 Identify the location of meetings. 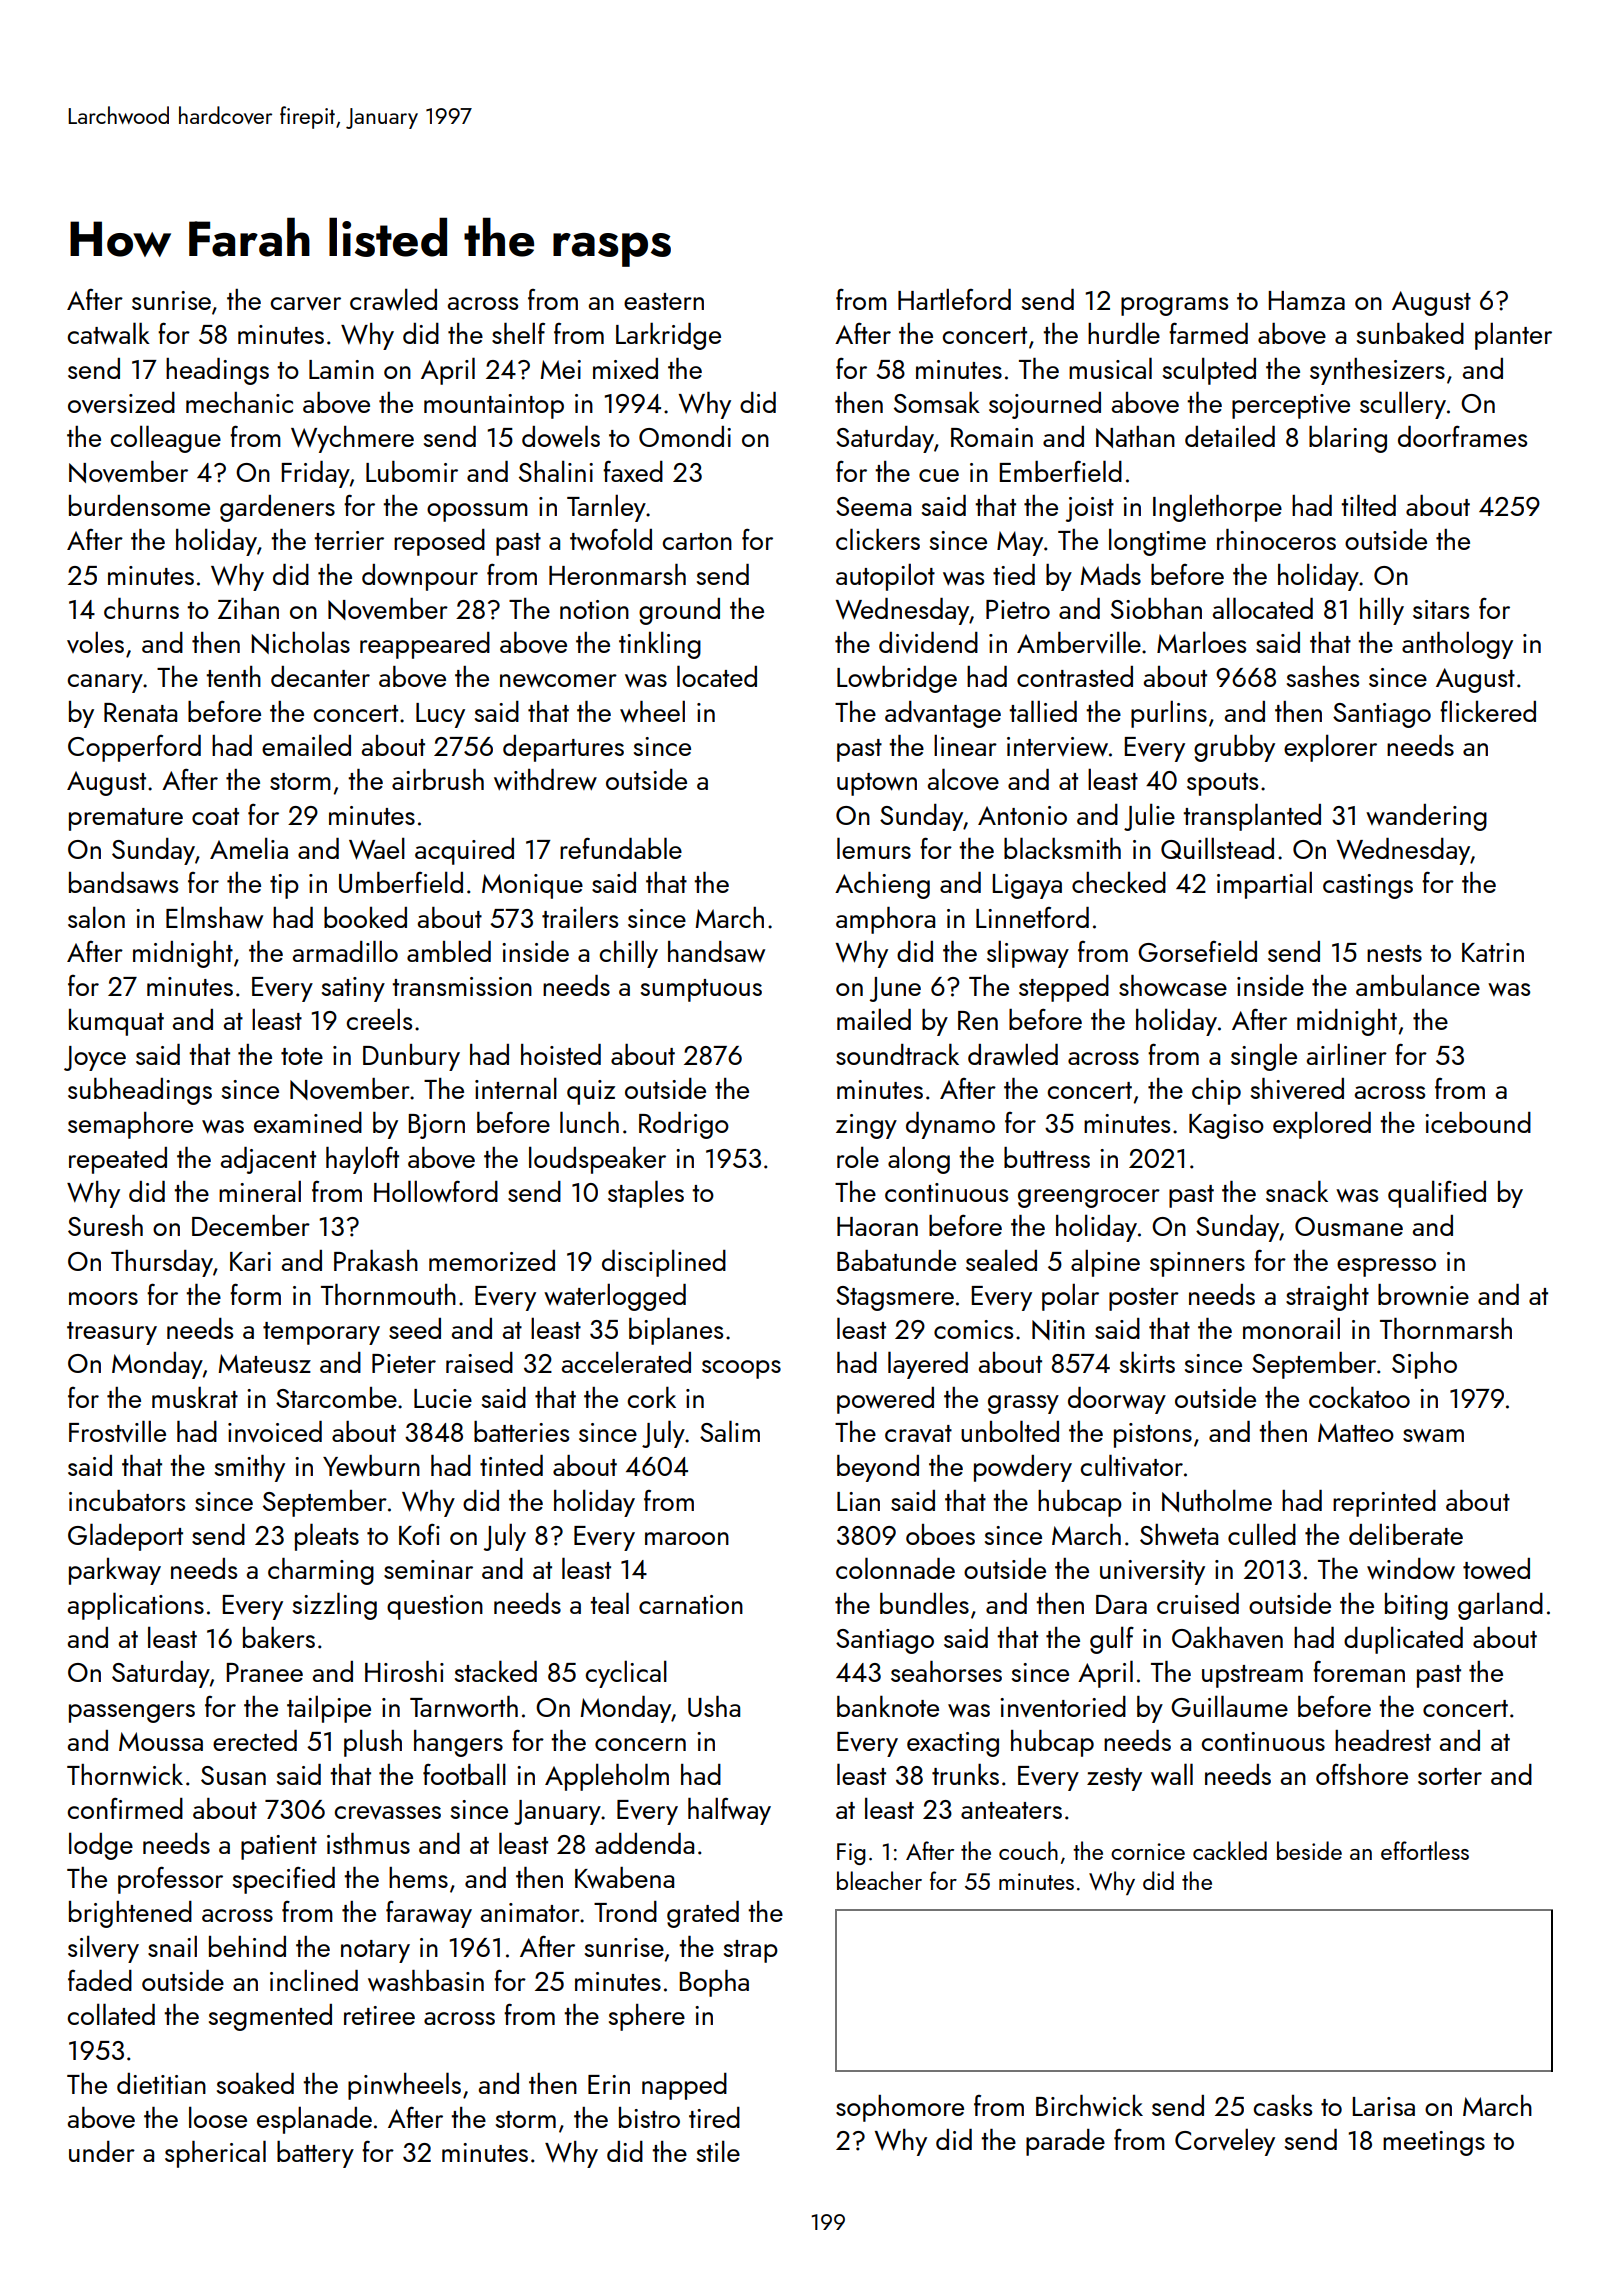
(1434, 2143).
